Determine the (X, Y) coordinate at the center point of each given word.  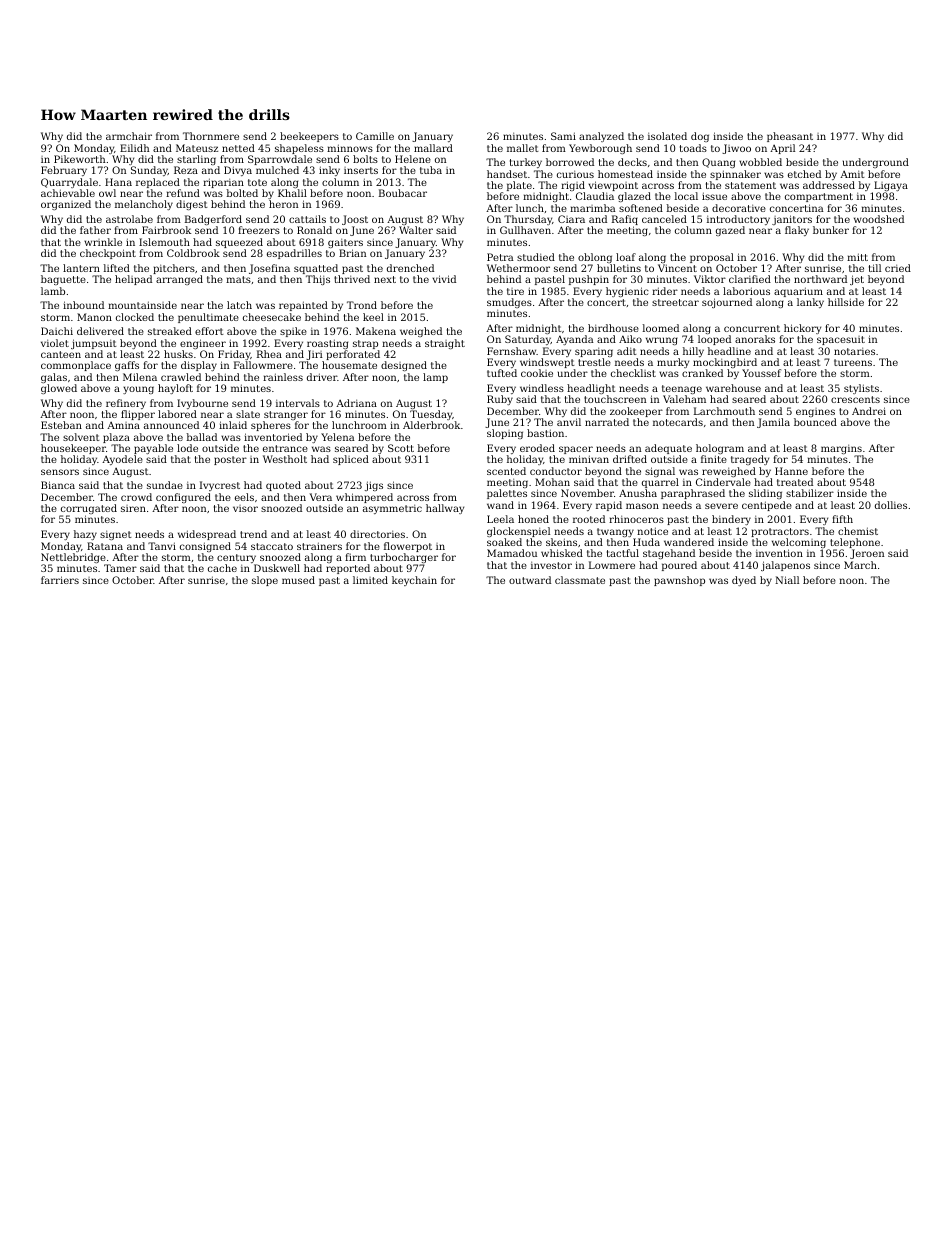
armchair (129, 136)
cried (898, 268)
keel (373, 317)
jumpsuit (94, 344)
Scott (401, 448)
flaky (797, 231)
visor (245, 508)
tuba (431, 170)
